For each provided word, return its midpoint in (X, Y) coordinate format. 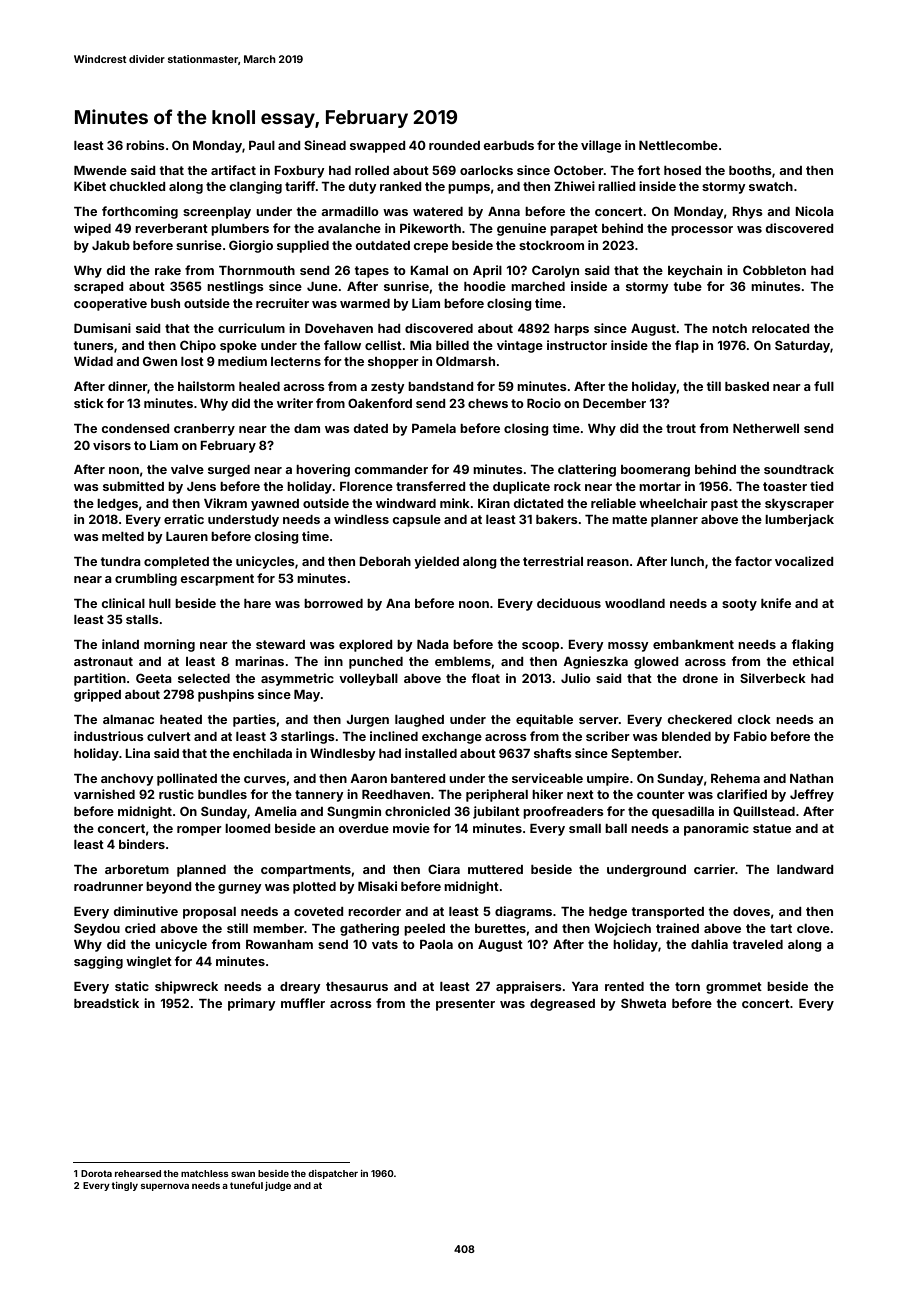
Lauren (187, 536)
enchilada (262, 753)
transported (667, 913)
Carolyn (555, 271)
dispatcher (333, 1174)
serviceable (547, 778)
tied (822, 486)
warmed (365, 303)
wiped (92, 229)
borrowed (333, 603)
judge (278, 1186)
